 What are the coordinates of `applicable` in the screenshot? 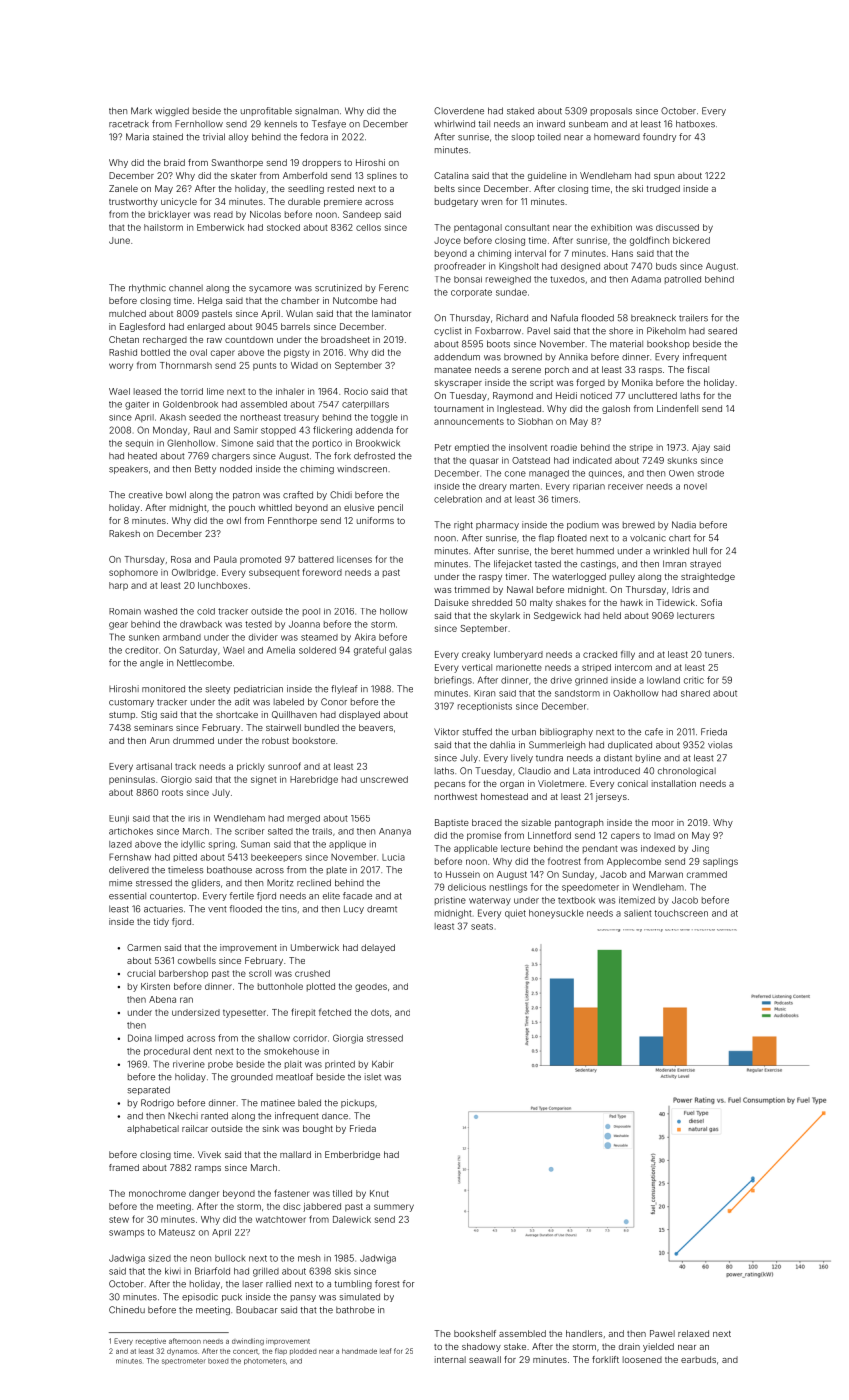 It's located at (476, 849).
